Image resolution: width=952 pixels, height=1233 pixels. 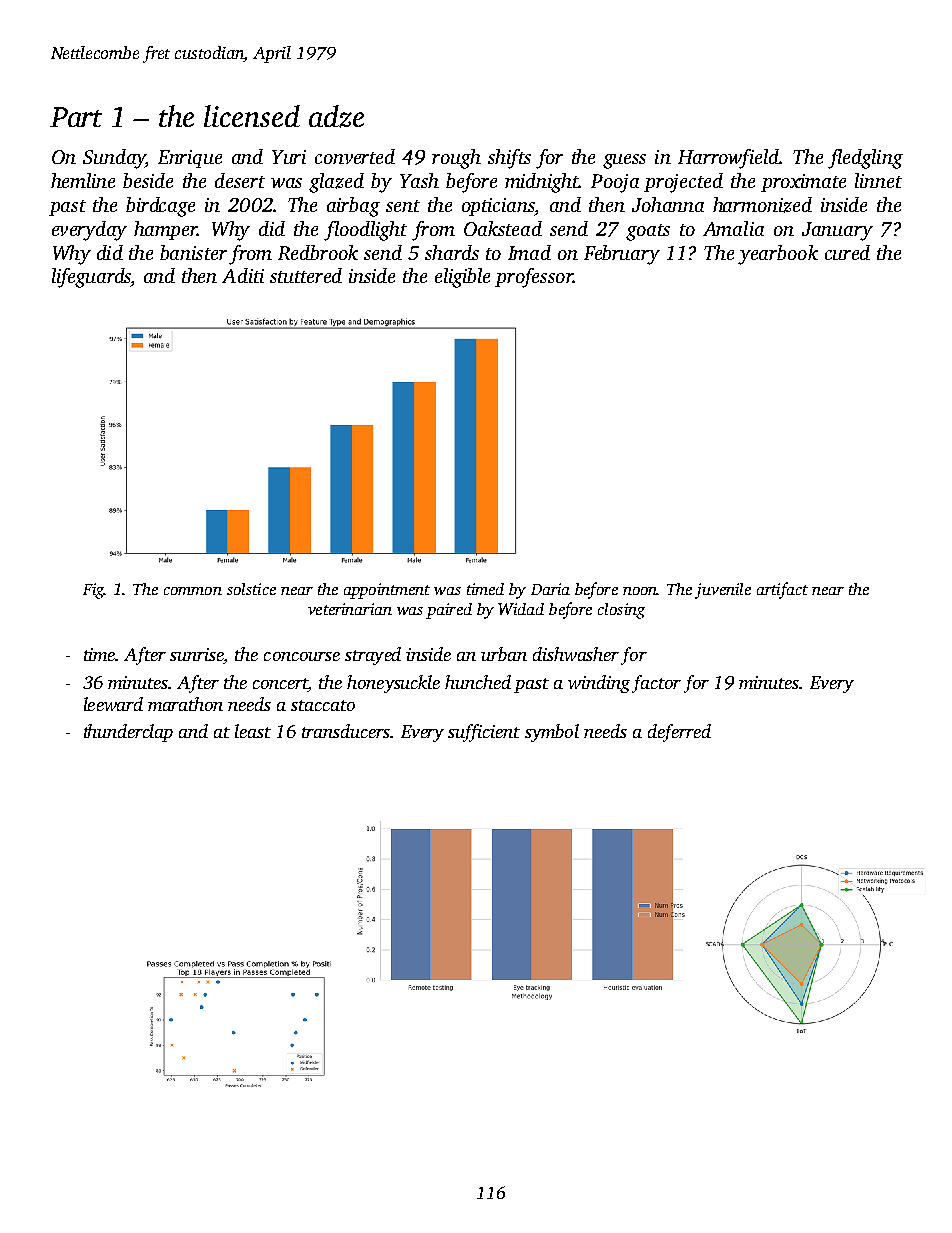 I want to click on beside, so click(x=148, y=180).
